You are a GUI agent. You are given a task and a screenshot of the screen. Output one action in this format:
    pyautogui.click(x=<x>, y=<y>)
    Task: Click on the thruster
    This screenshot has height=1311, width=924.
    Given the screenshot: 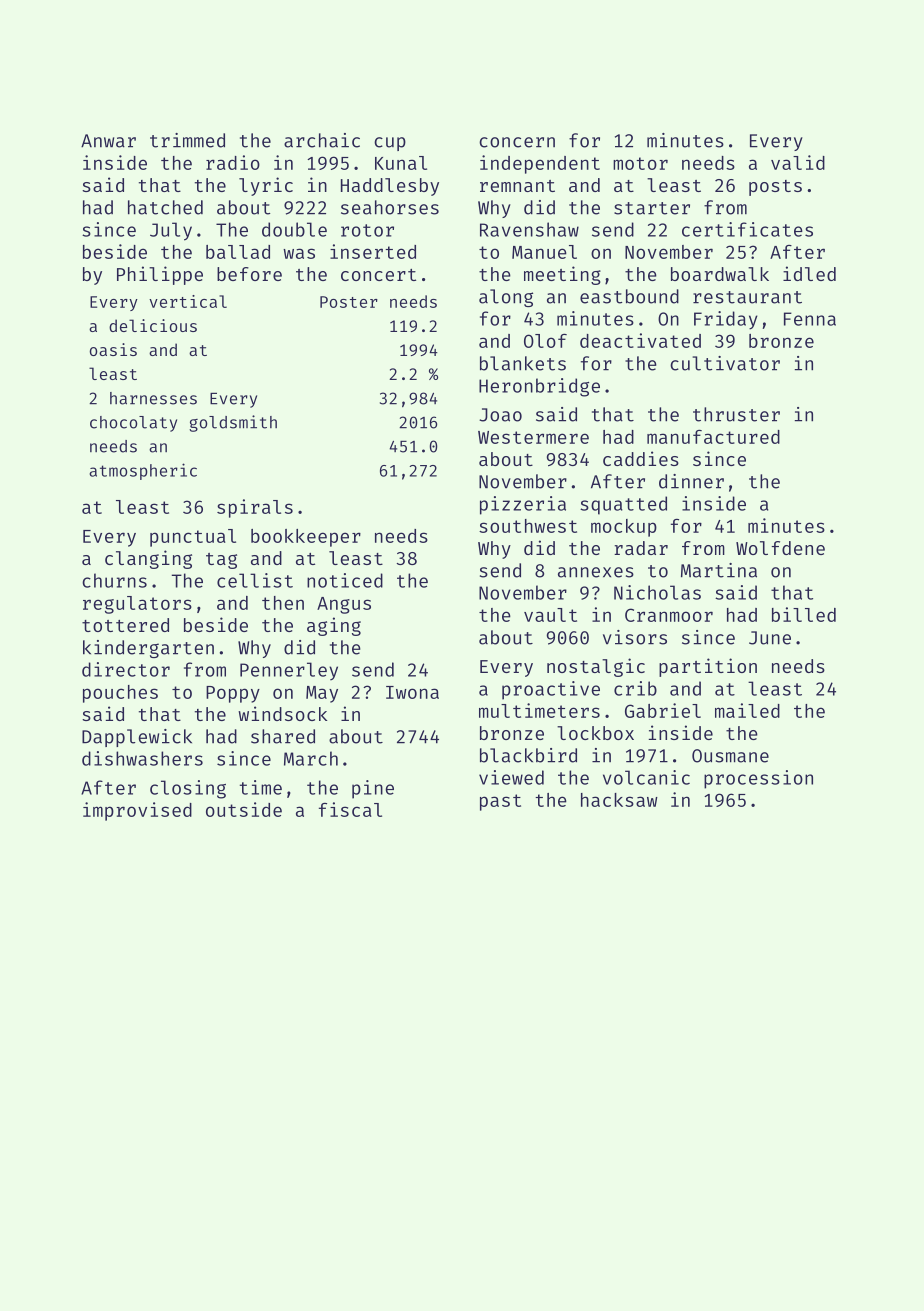 What is the action you would take?
    pyautogui.click(x=736, y=414)
